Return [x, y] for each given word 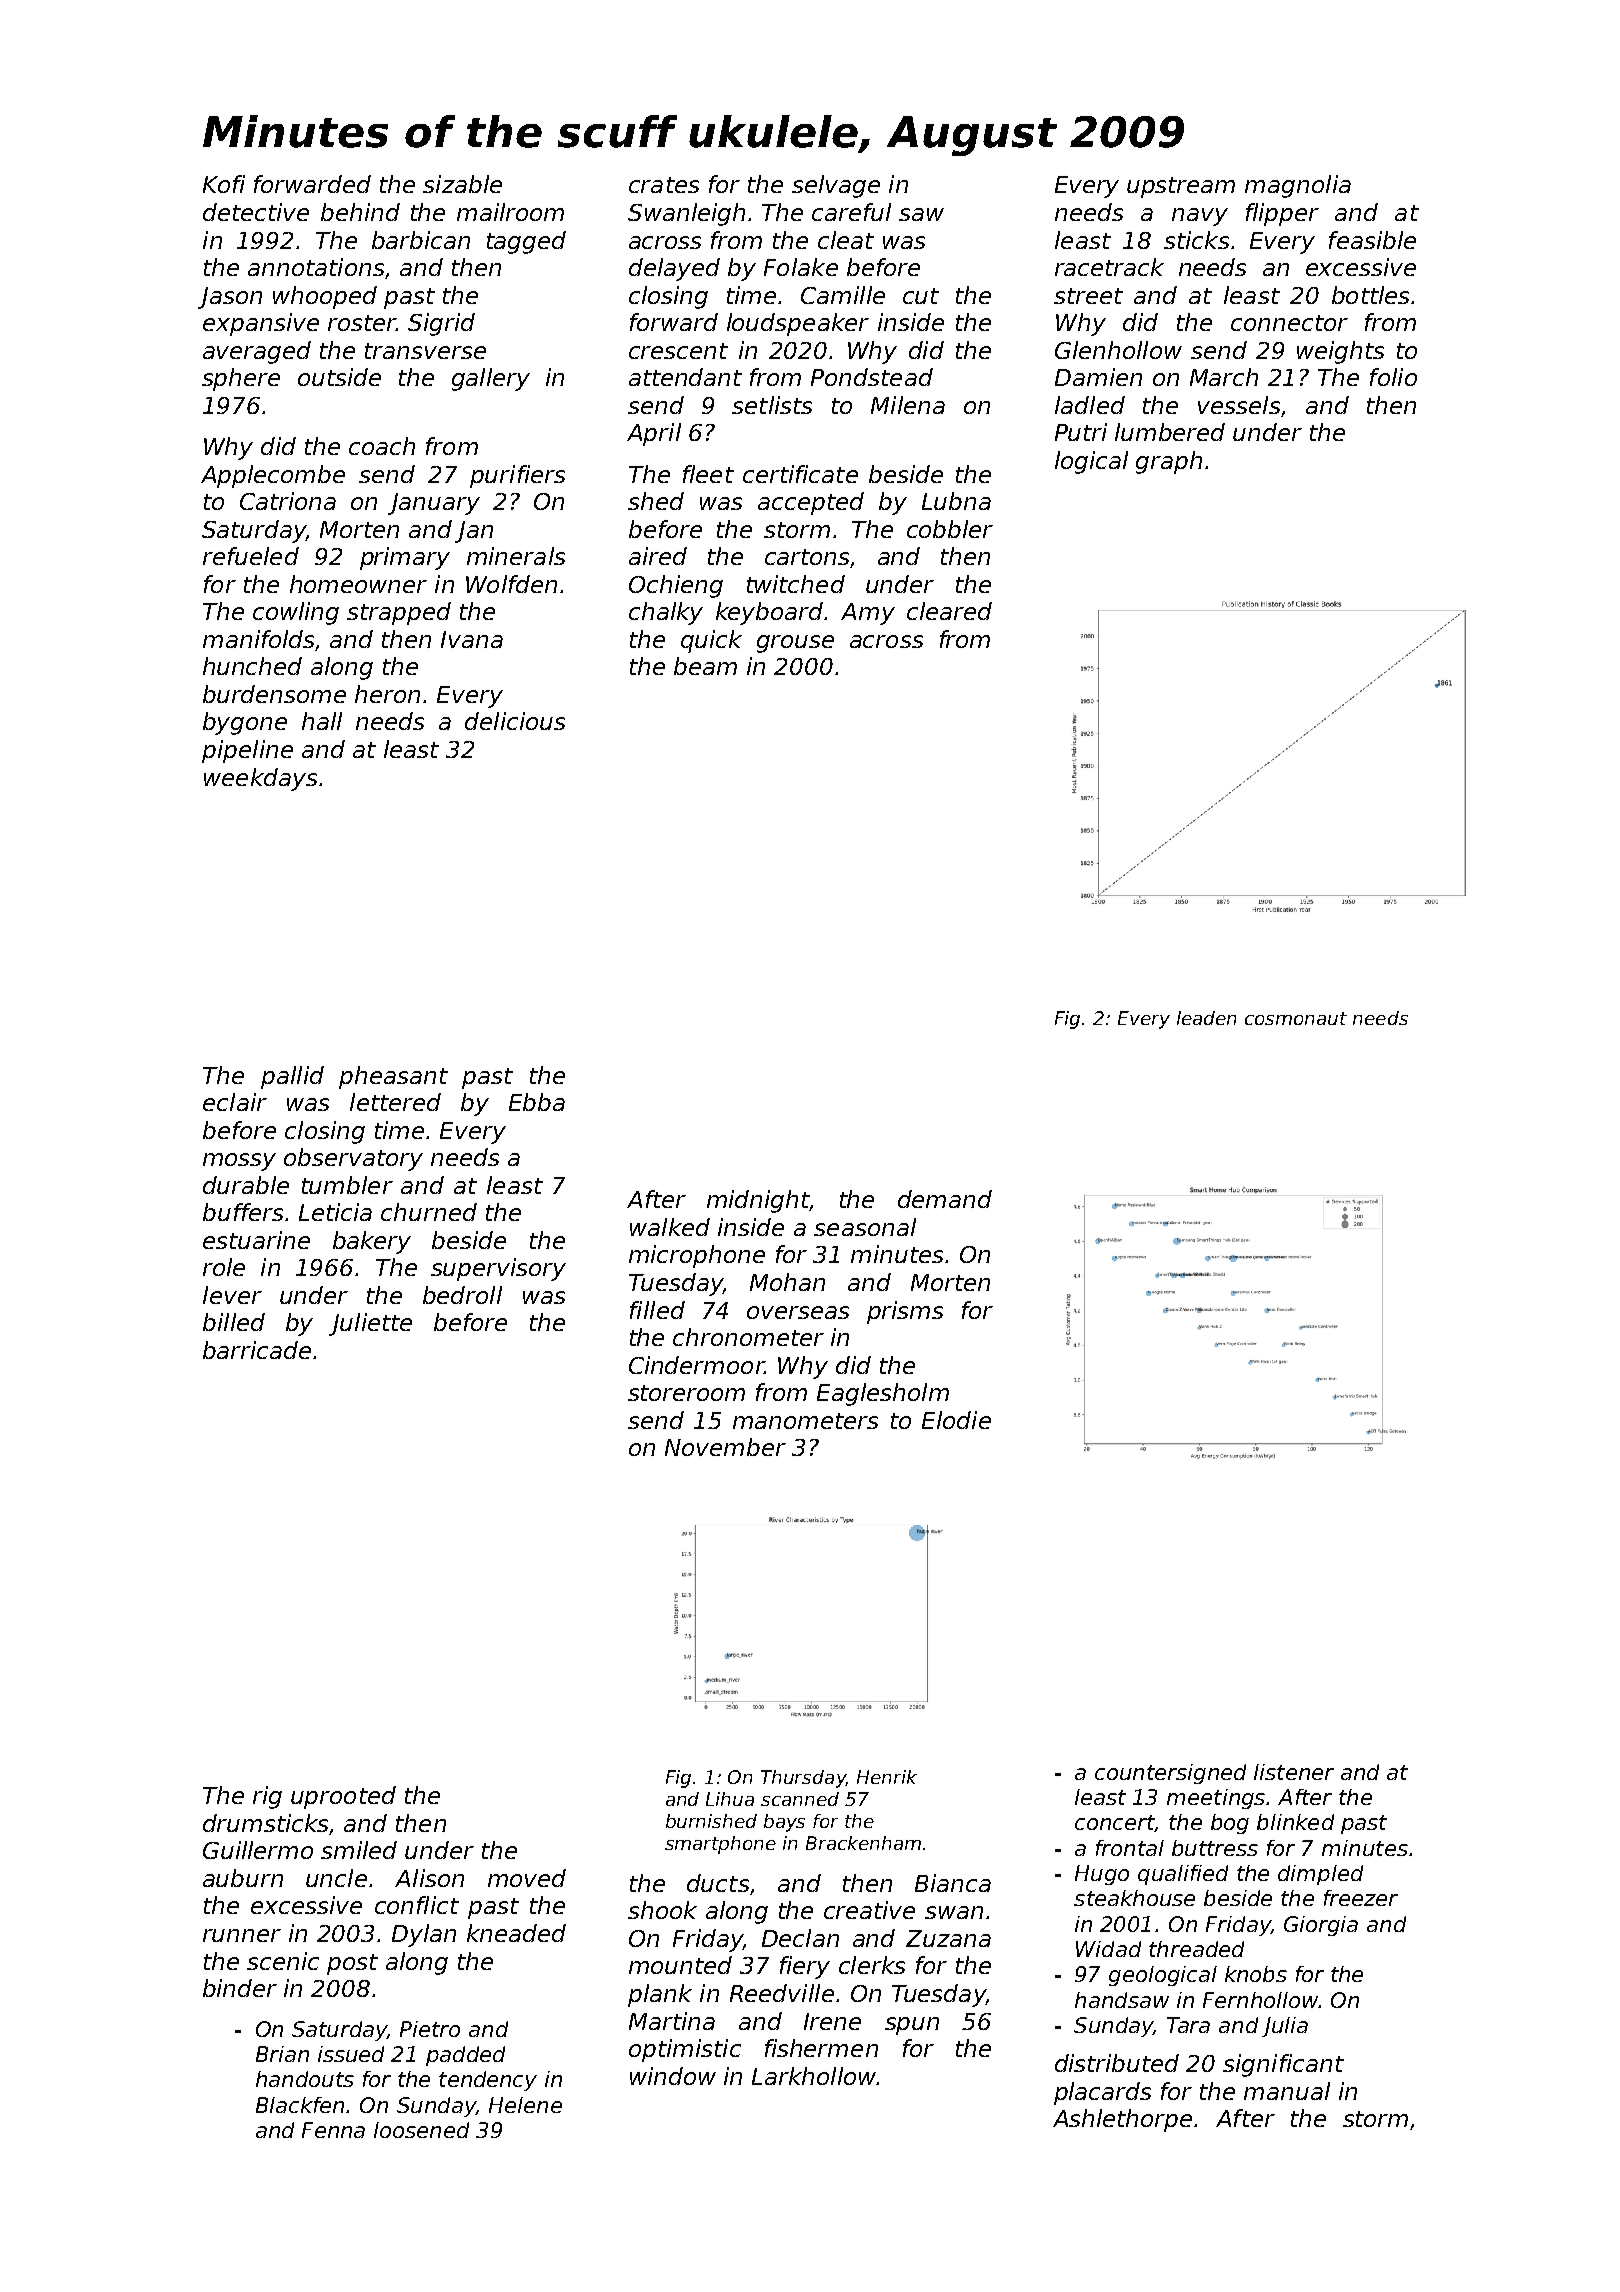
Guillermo [258, 1850]
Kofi [224, 184]
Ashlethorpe [1122, 2120]
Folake [801, 267]
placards [1102, 2093]
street [1088, 296]
